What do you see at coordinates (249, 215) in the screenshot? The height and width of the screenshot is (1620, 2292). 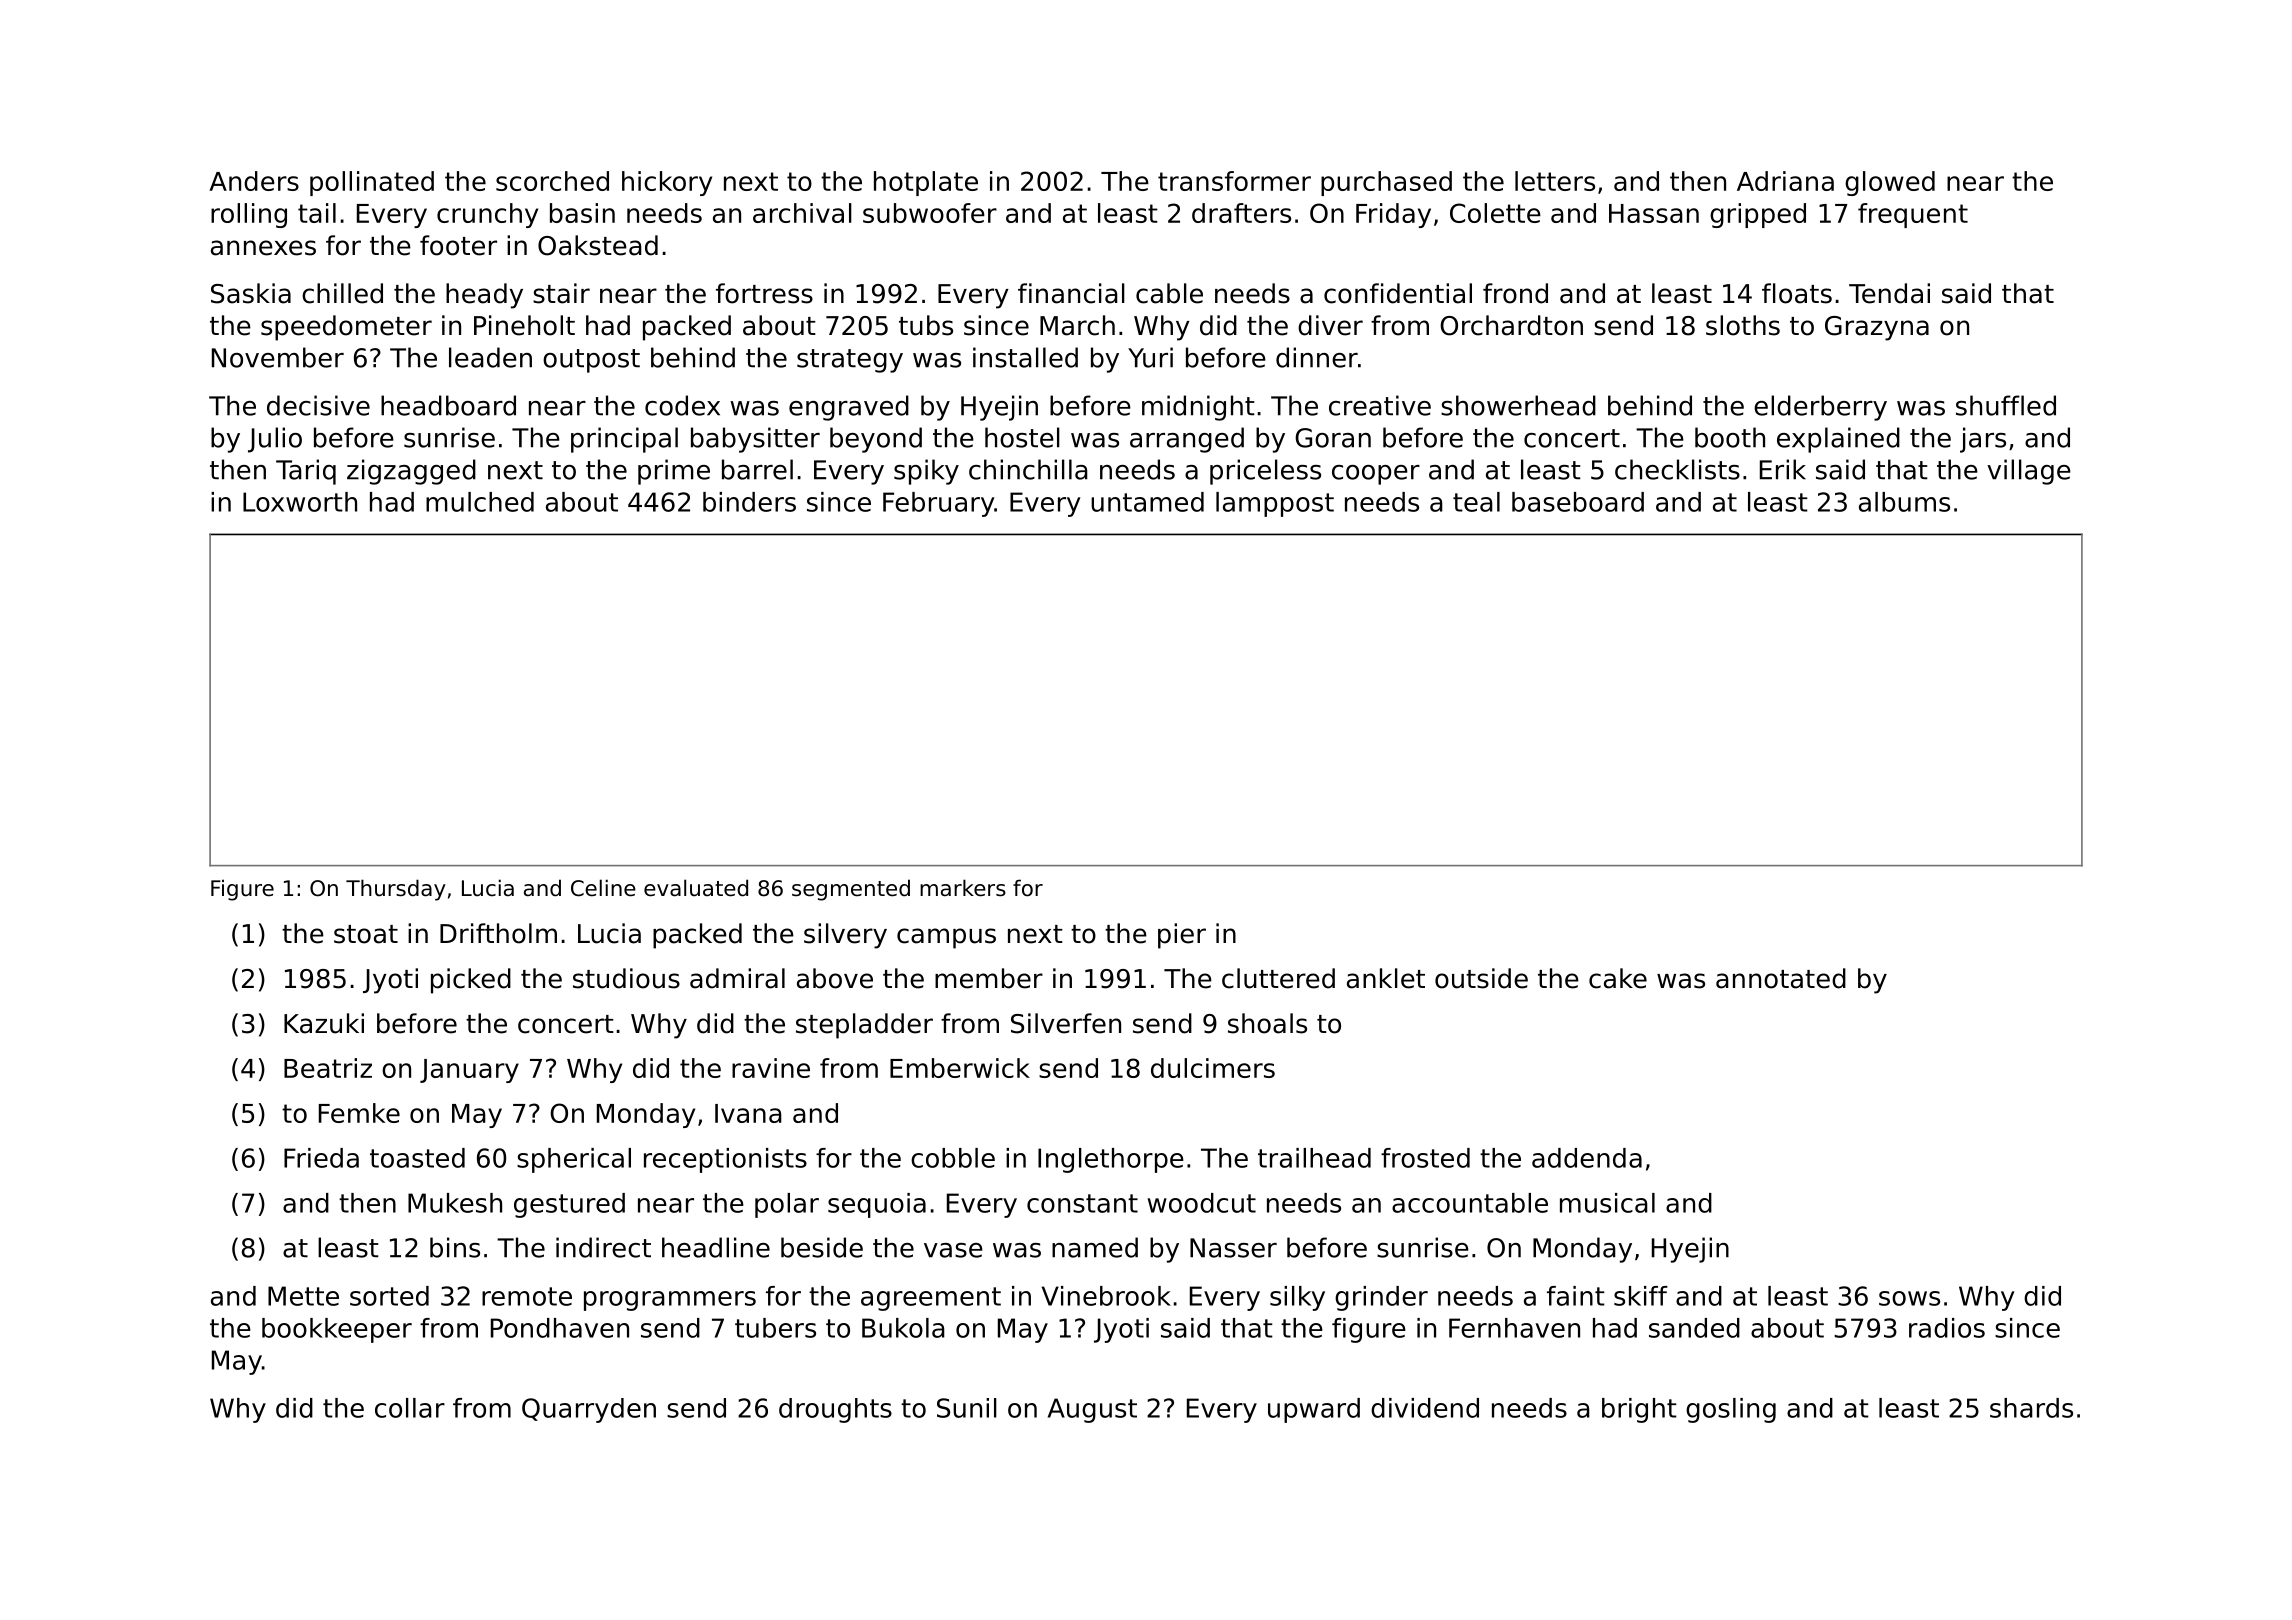 I see `rolling` at bounding box center [249, 215].
